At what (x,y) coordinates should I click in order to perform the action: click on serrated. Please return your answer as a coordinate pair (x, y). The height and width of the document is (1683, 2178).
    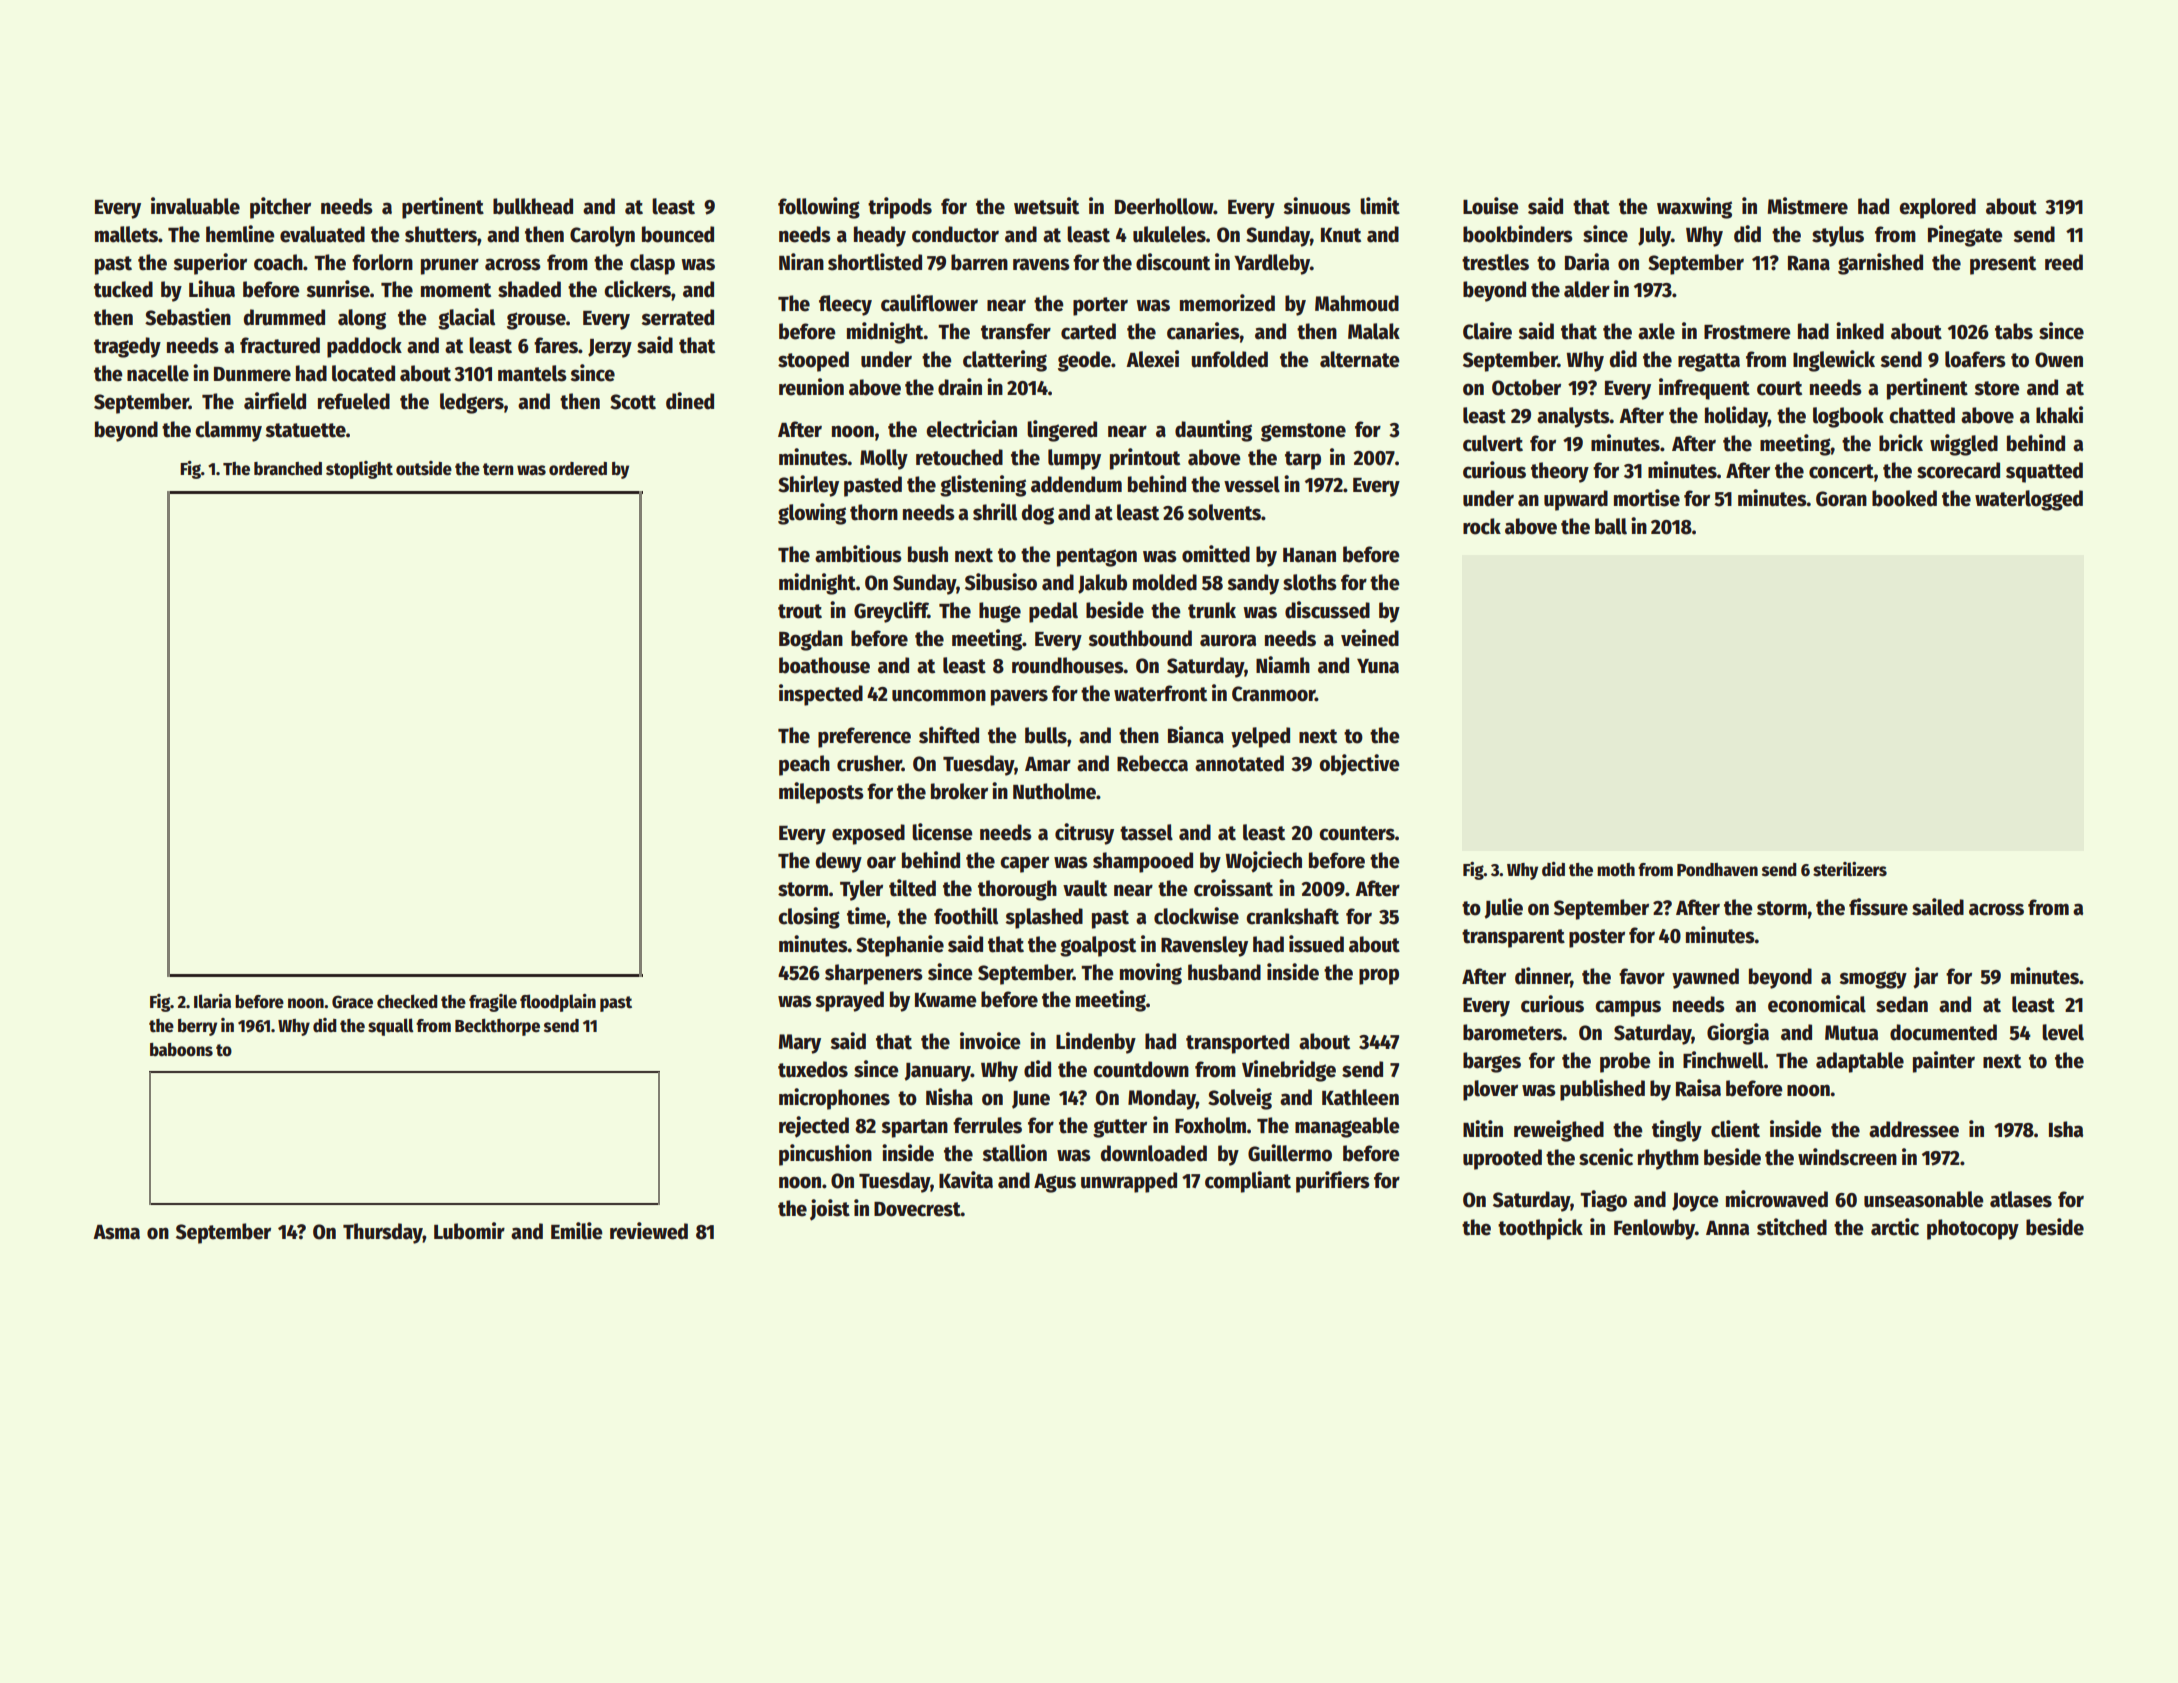
    Looking at the image, I should click on (677, 317).
